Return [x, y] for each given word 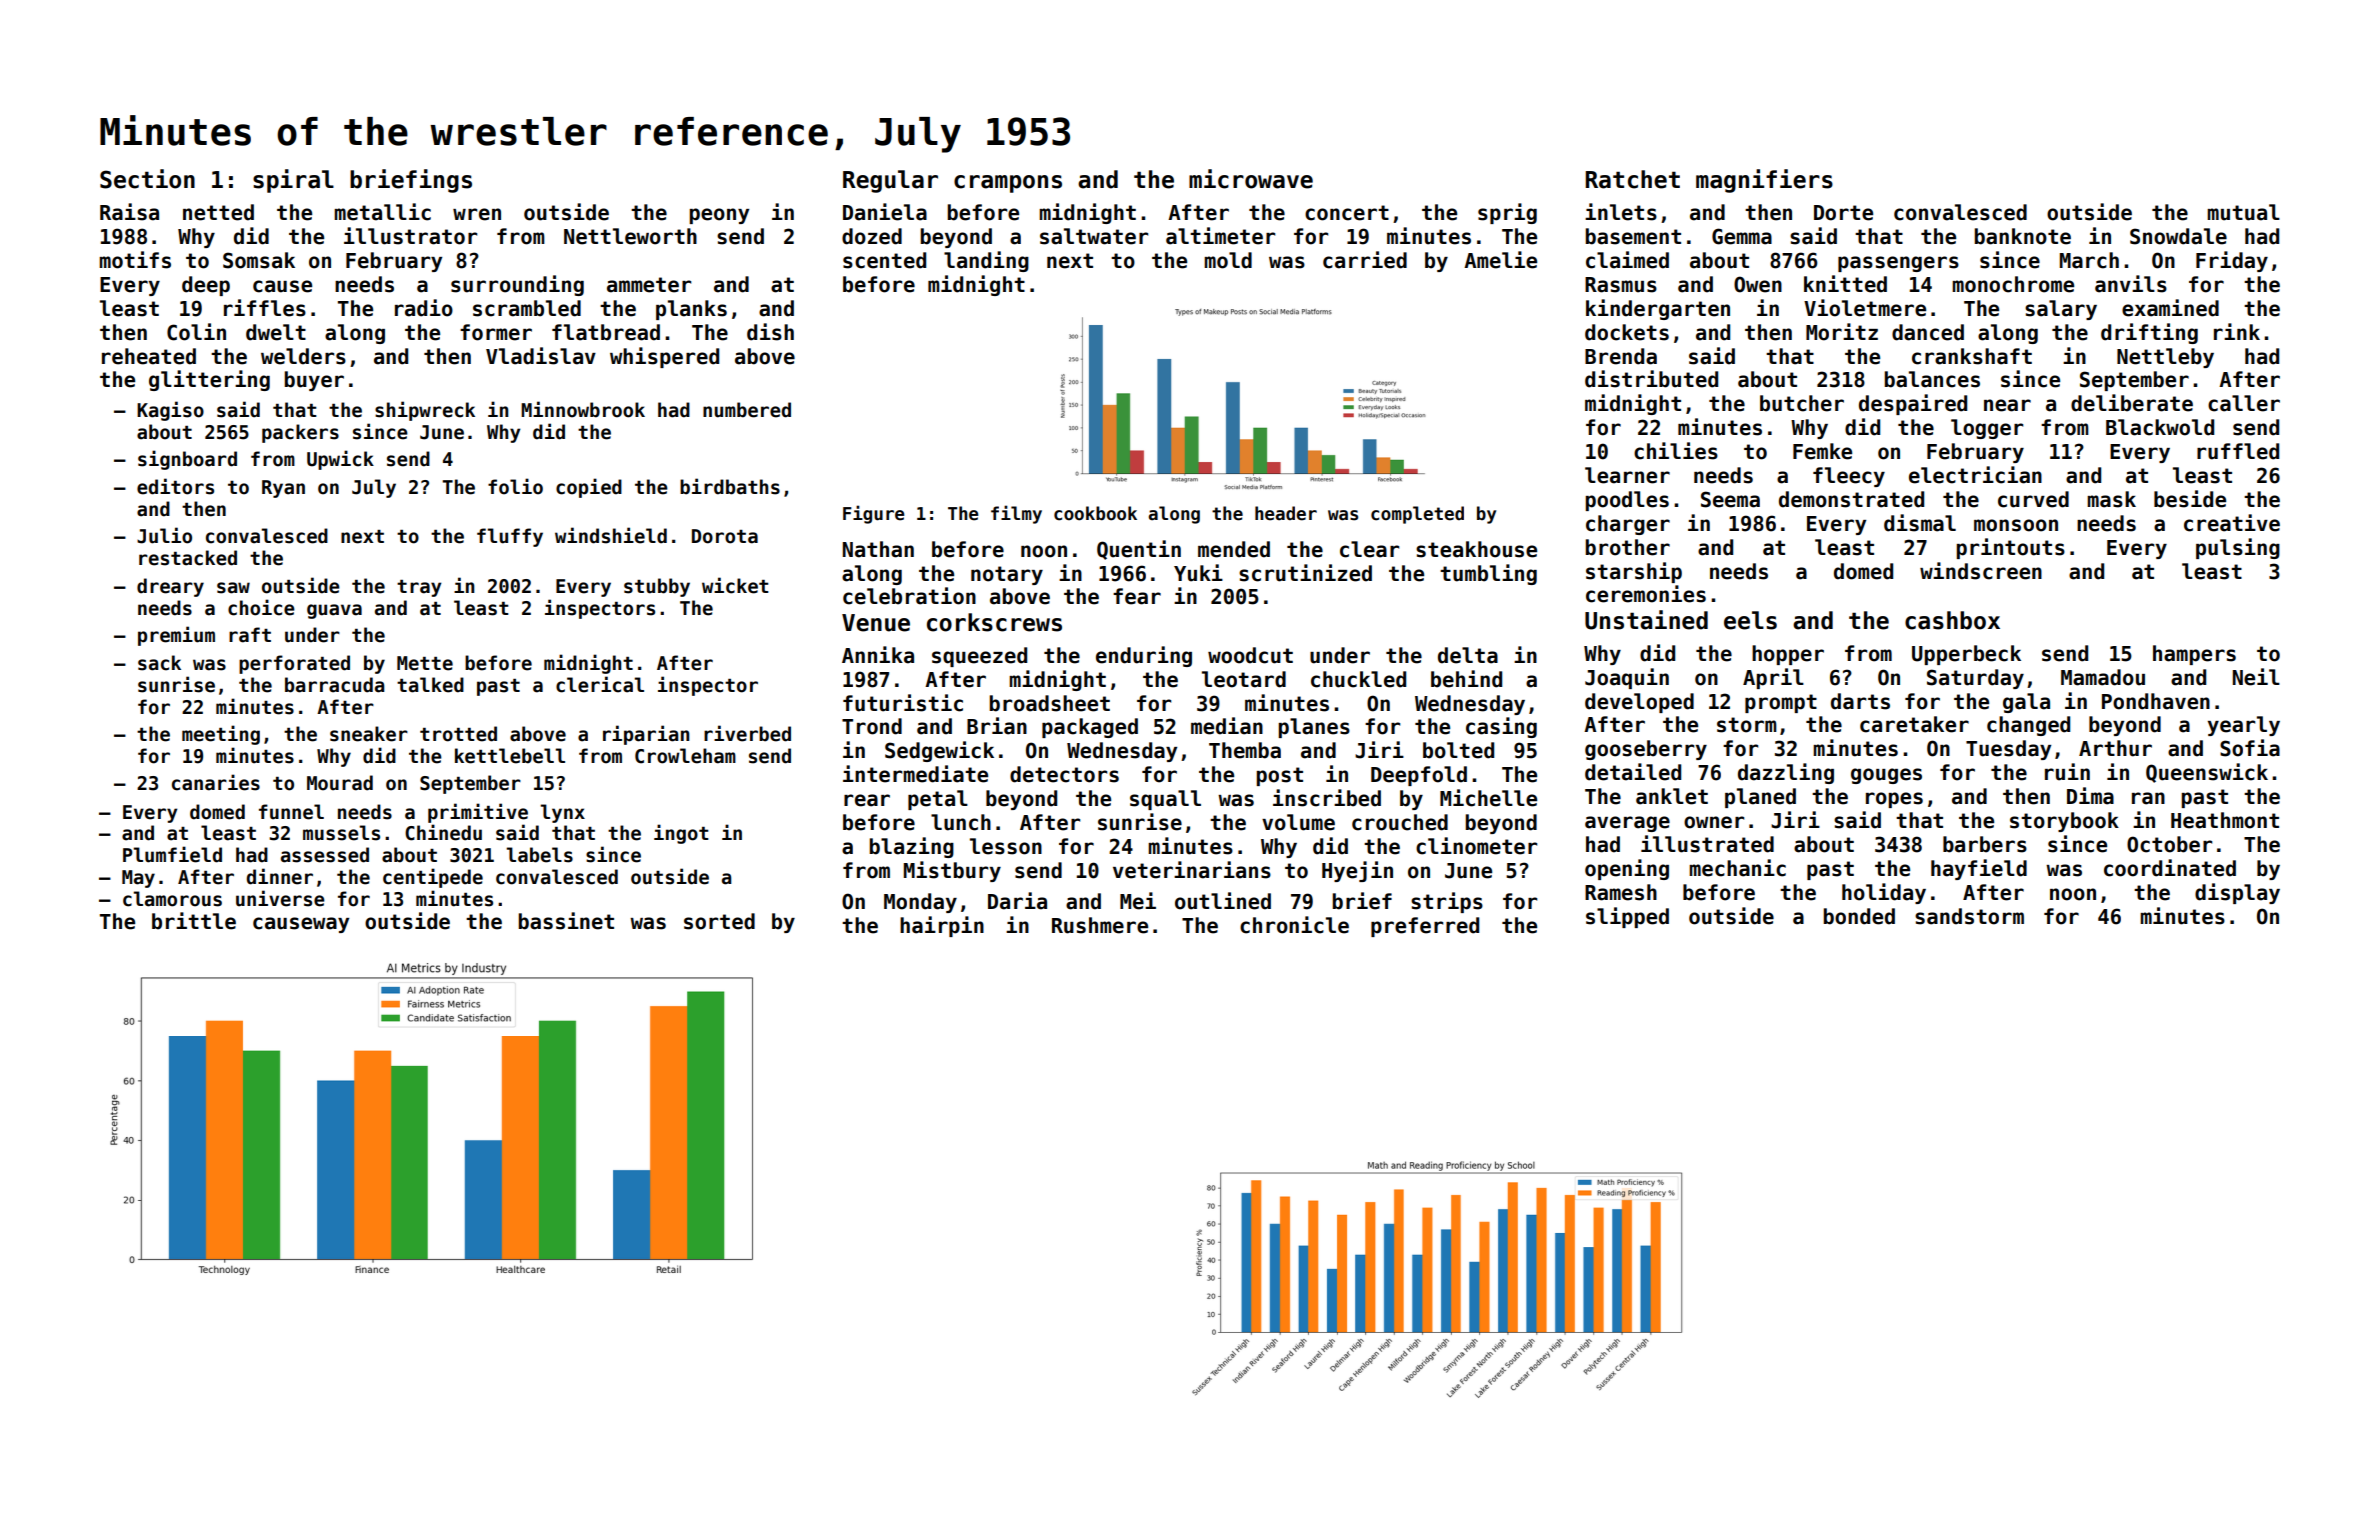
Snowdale [2178, 236]
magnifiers [1764, 181]
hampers [2194, 655]
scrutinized [1305, 573]
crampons [1008, 184]
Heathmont [2225, 820]
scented [884, 260]
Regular [890, 181]
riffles [265, 308]
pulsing [2238, 548]
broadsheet [1049, 703]
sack [159, 663]
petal [938, 800]
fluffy [510, 537]
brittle [194, 921]
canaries [216, 782]
